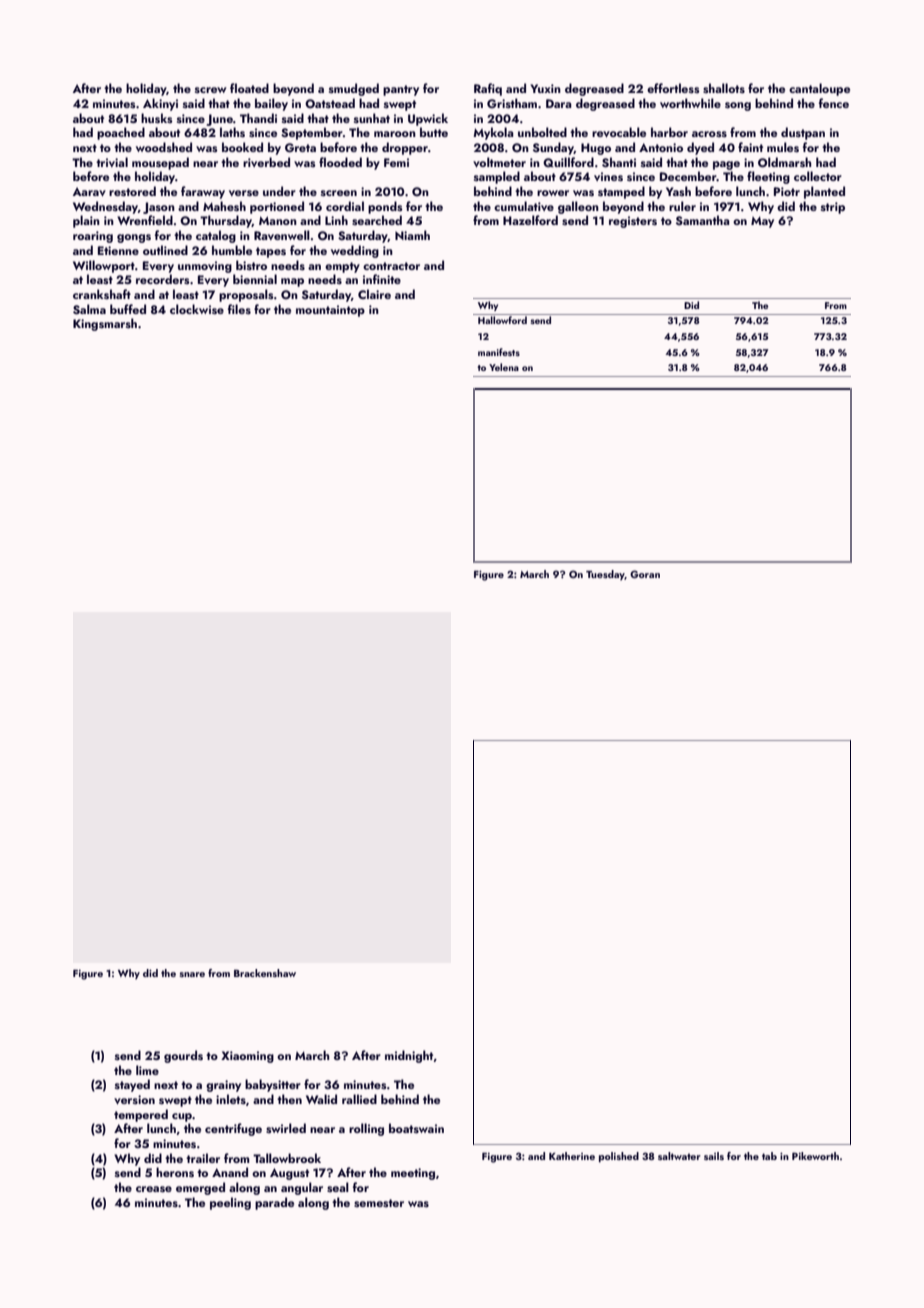 This page has width=924, height=1308. I want to click on Brackenshaw, so click(265, 973).
